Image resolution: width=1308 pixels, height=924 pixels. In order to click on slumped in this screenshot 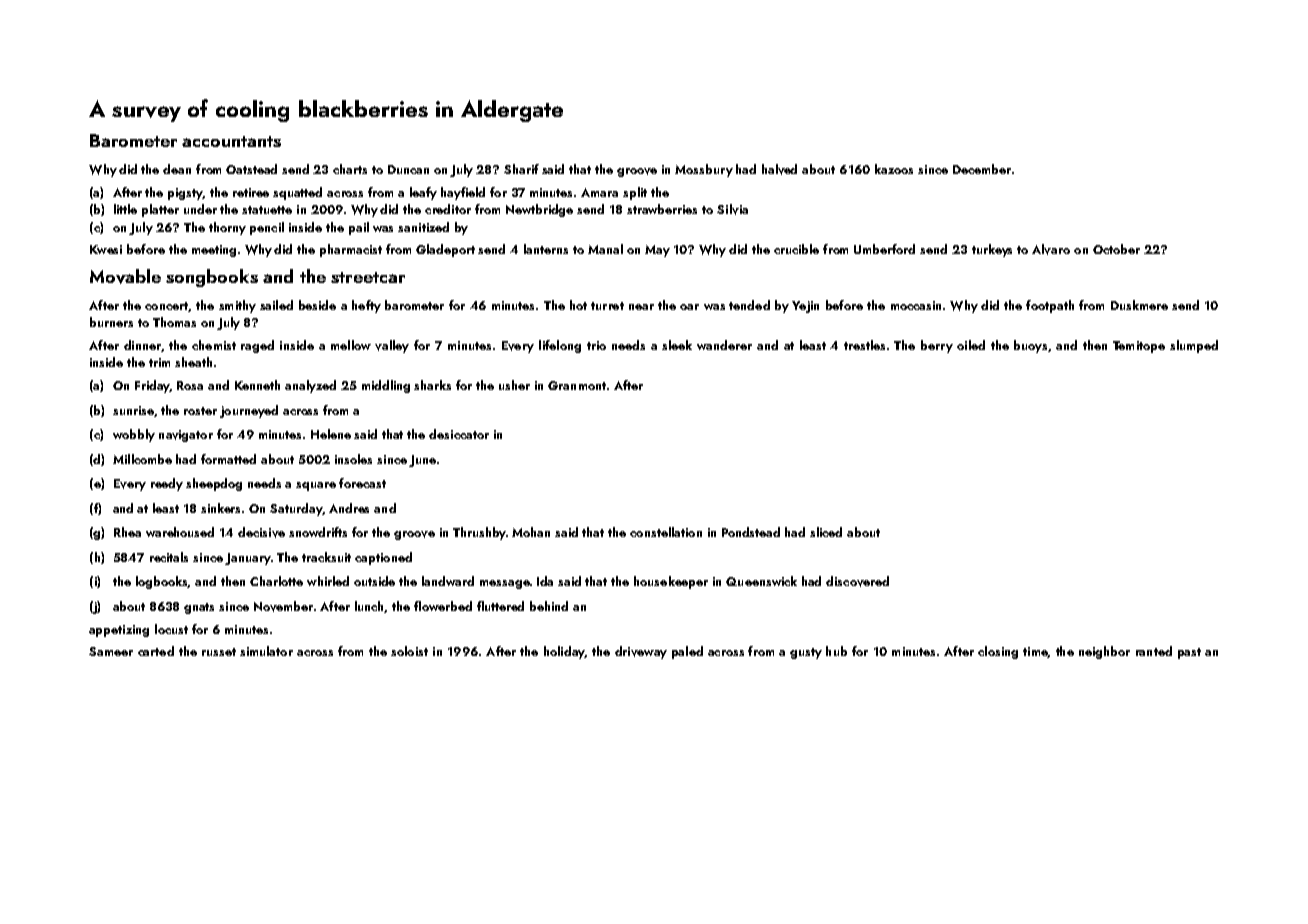, I will do `click(1194, 346)`.
